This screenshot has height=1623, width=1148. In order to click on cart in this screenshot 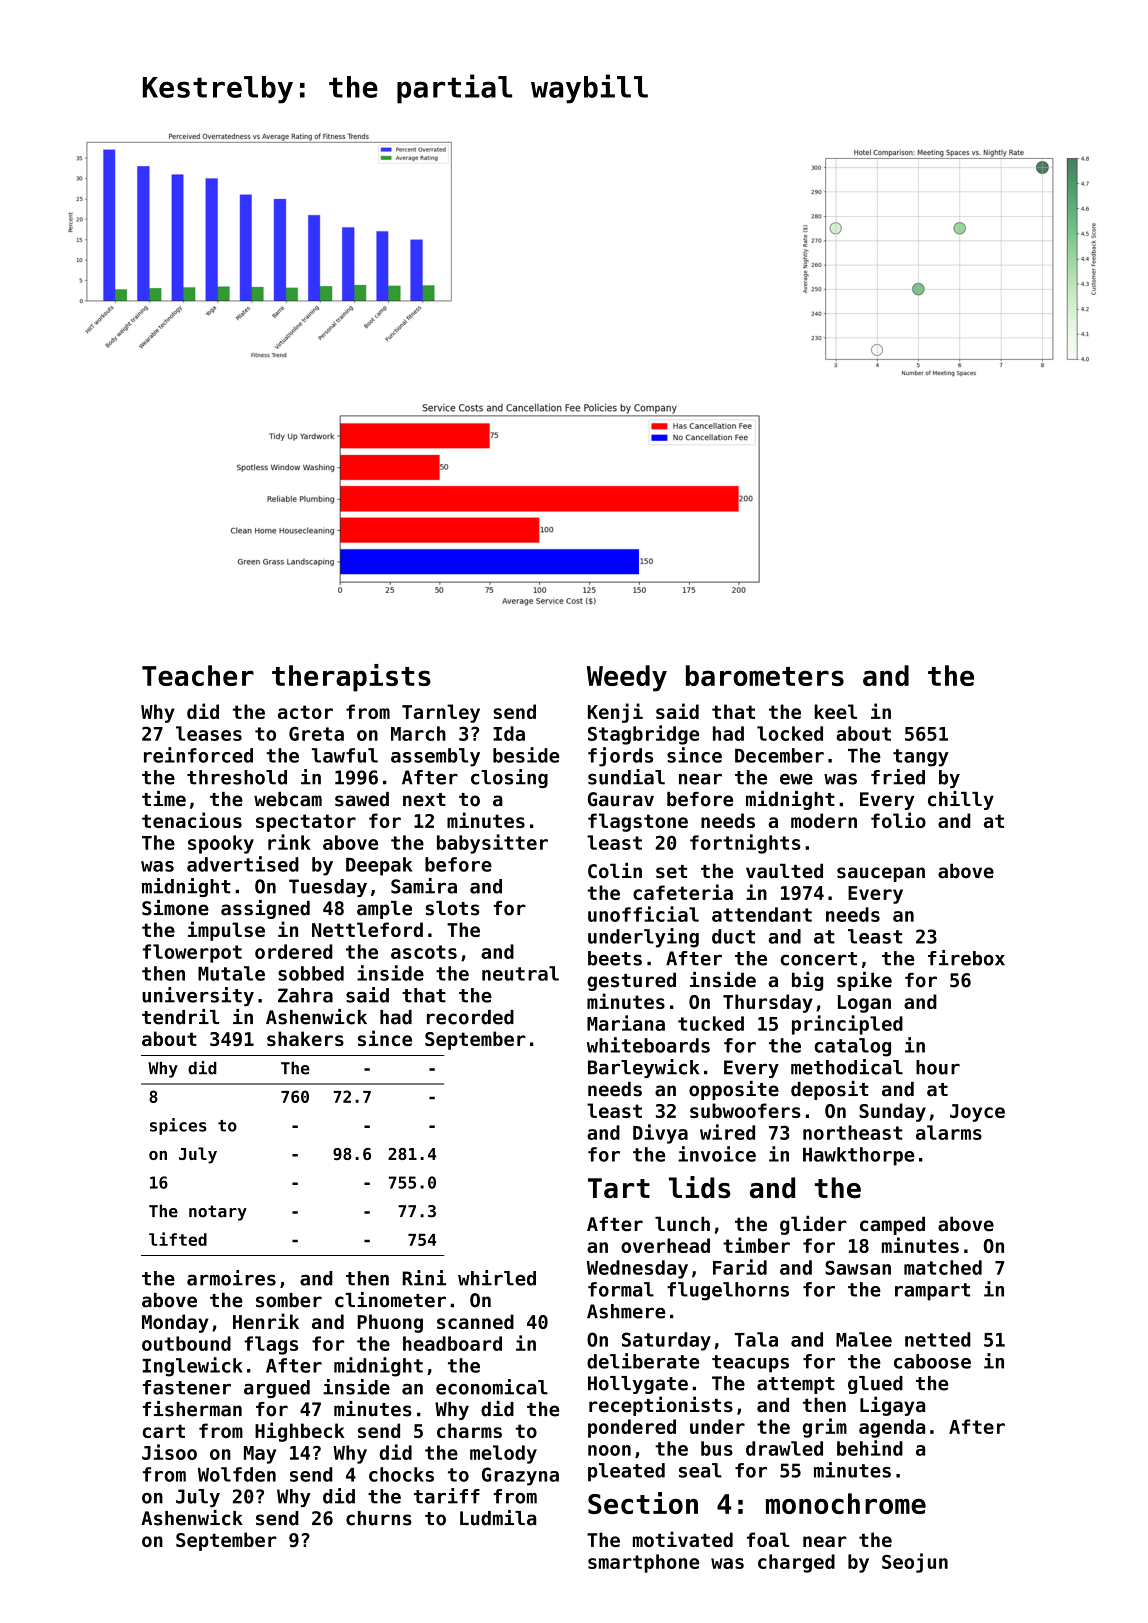, I will do `click(163, 1431)`.
